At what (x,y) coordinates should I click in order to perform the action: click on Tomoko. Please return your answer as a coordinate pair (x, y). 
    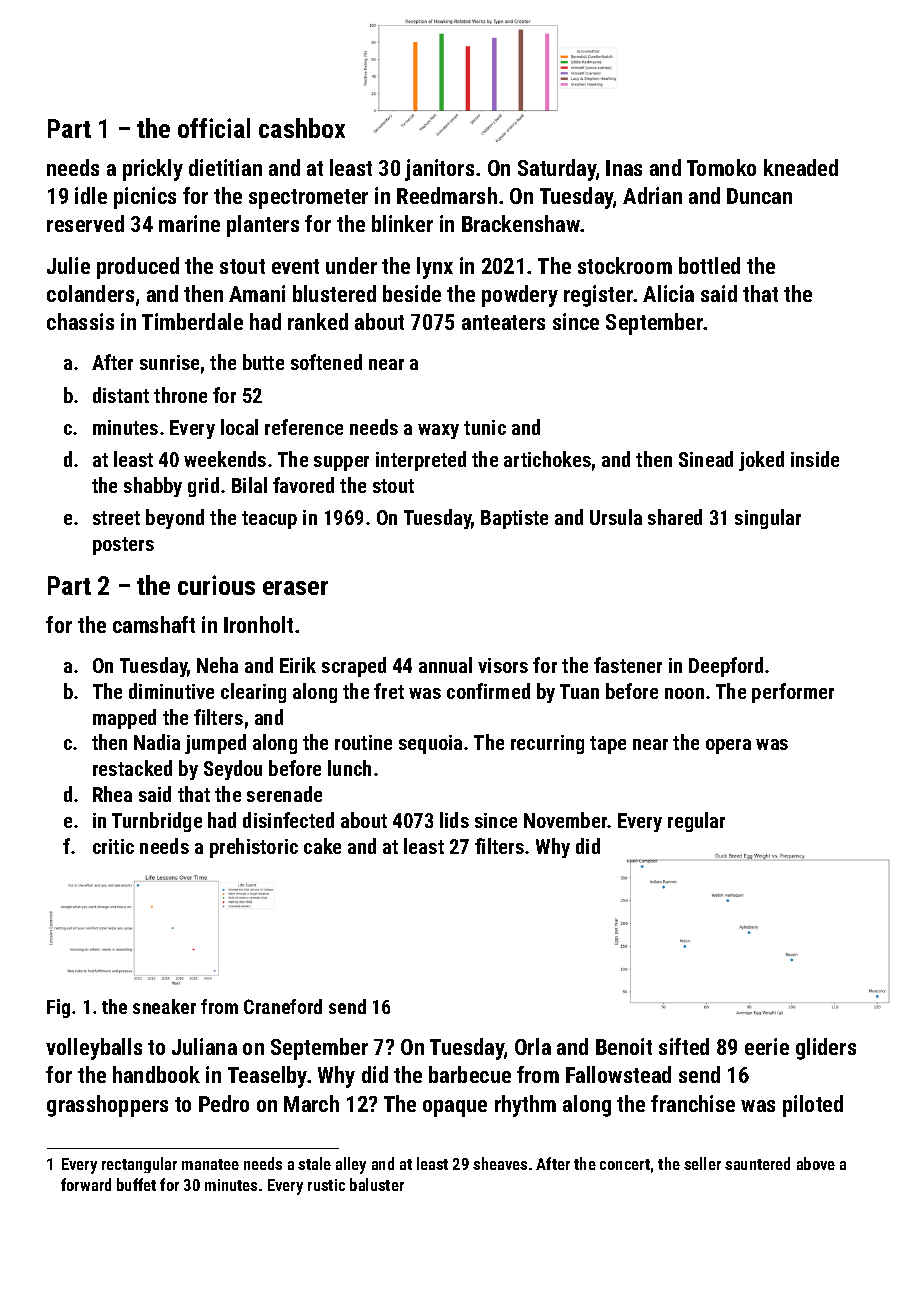
    Looking at the image, I should click on (721, 167).
